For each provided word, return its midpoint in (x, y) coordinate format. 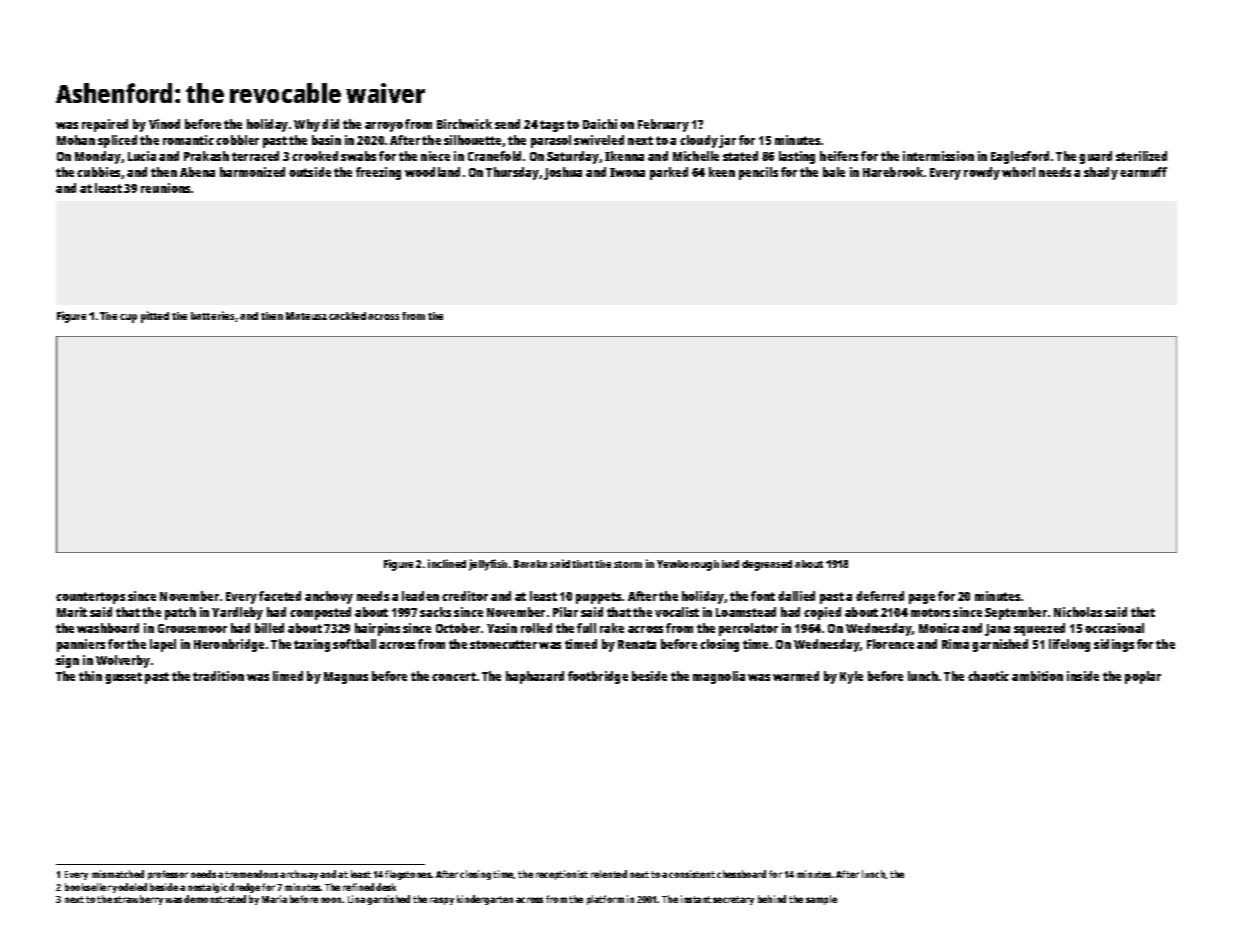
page (922, 599)
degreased (767, 565)
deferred (880, 596)
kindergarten (485, 900)
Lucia (142, 156)
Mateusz (306, 316)
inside (1083, 676)
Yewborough (688, 565)
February (663, 125)
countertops (90, 598)
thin (90, 676)
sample (821, 900)
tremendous (251, 874)
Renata (637, 644)
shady (1101, 173)
